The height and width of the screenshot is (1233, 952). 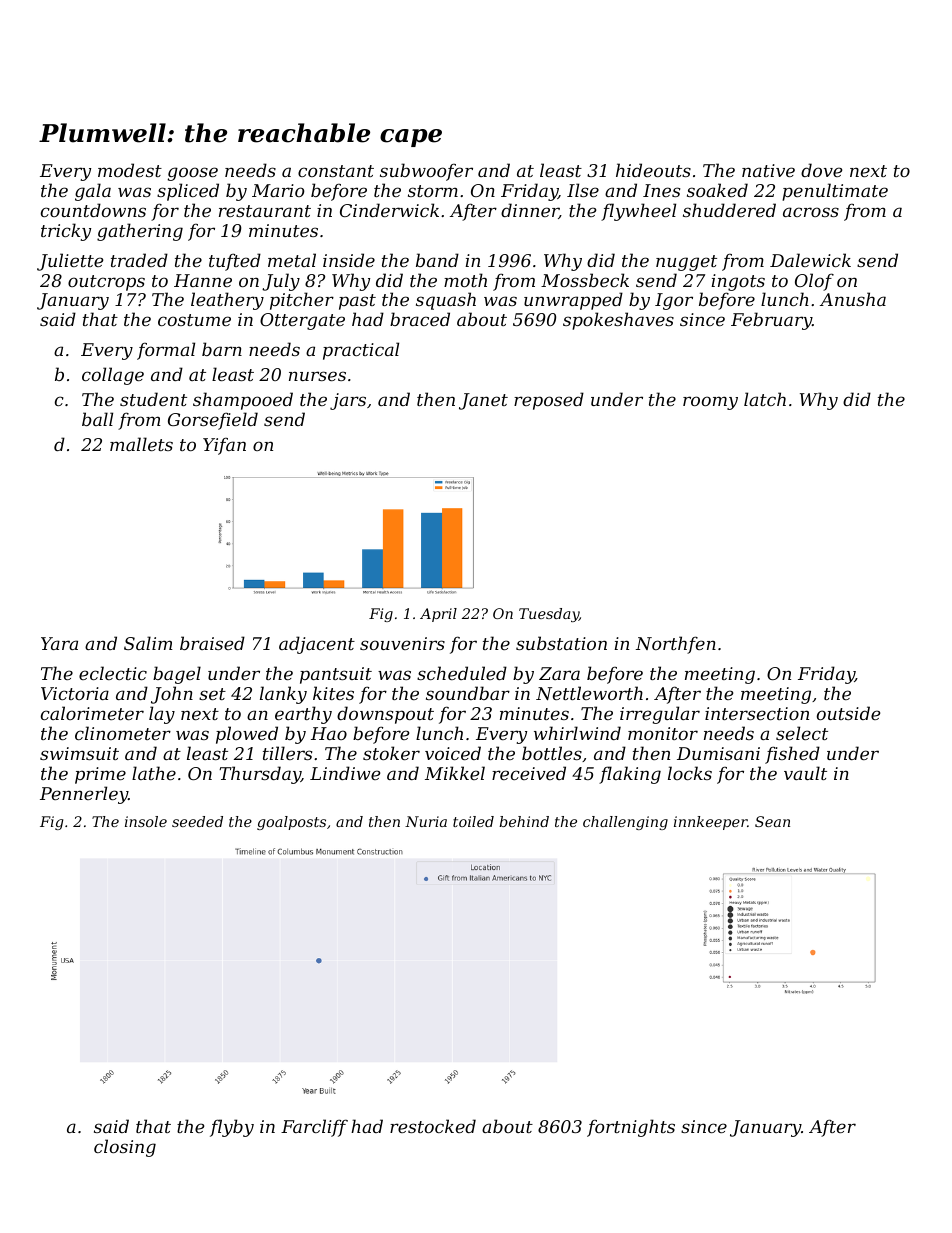 I want to click on roomy, so click(x=710, y=403).
